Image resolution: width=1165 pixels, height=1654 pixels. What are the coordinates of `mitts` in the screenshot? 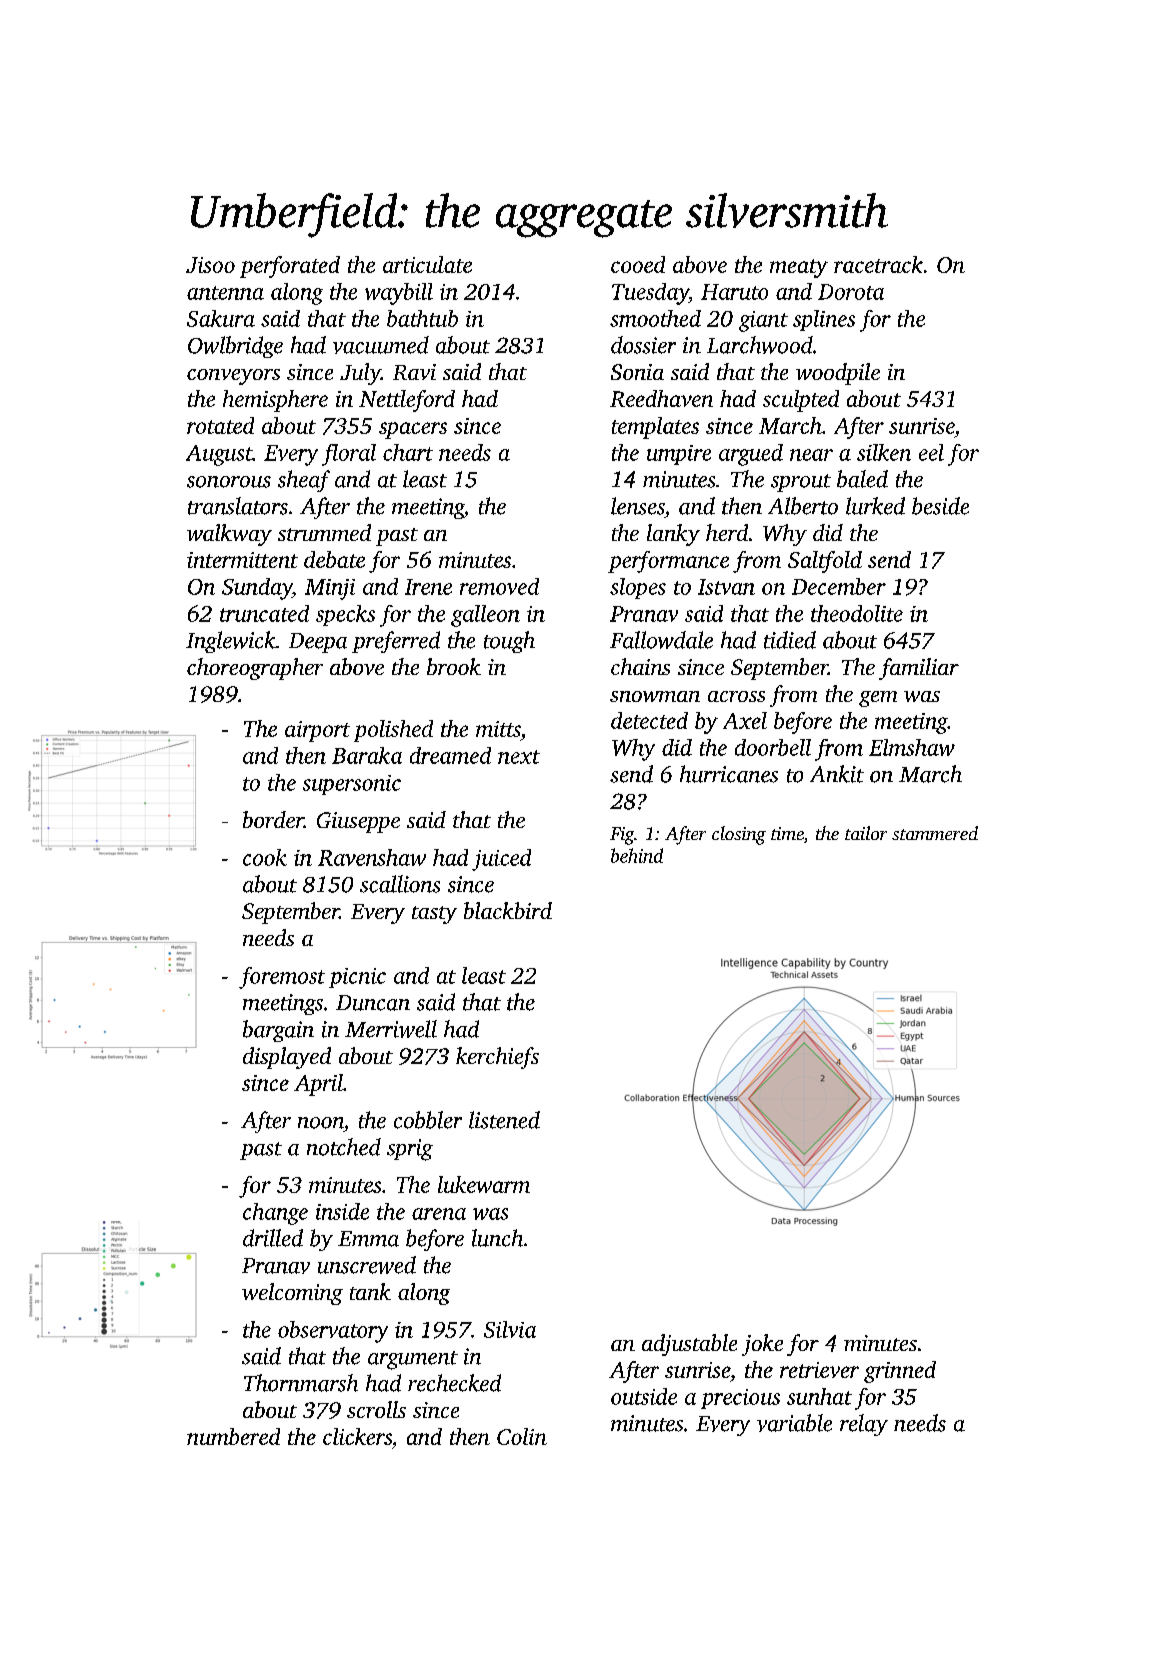 It's located at (498, 729).
